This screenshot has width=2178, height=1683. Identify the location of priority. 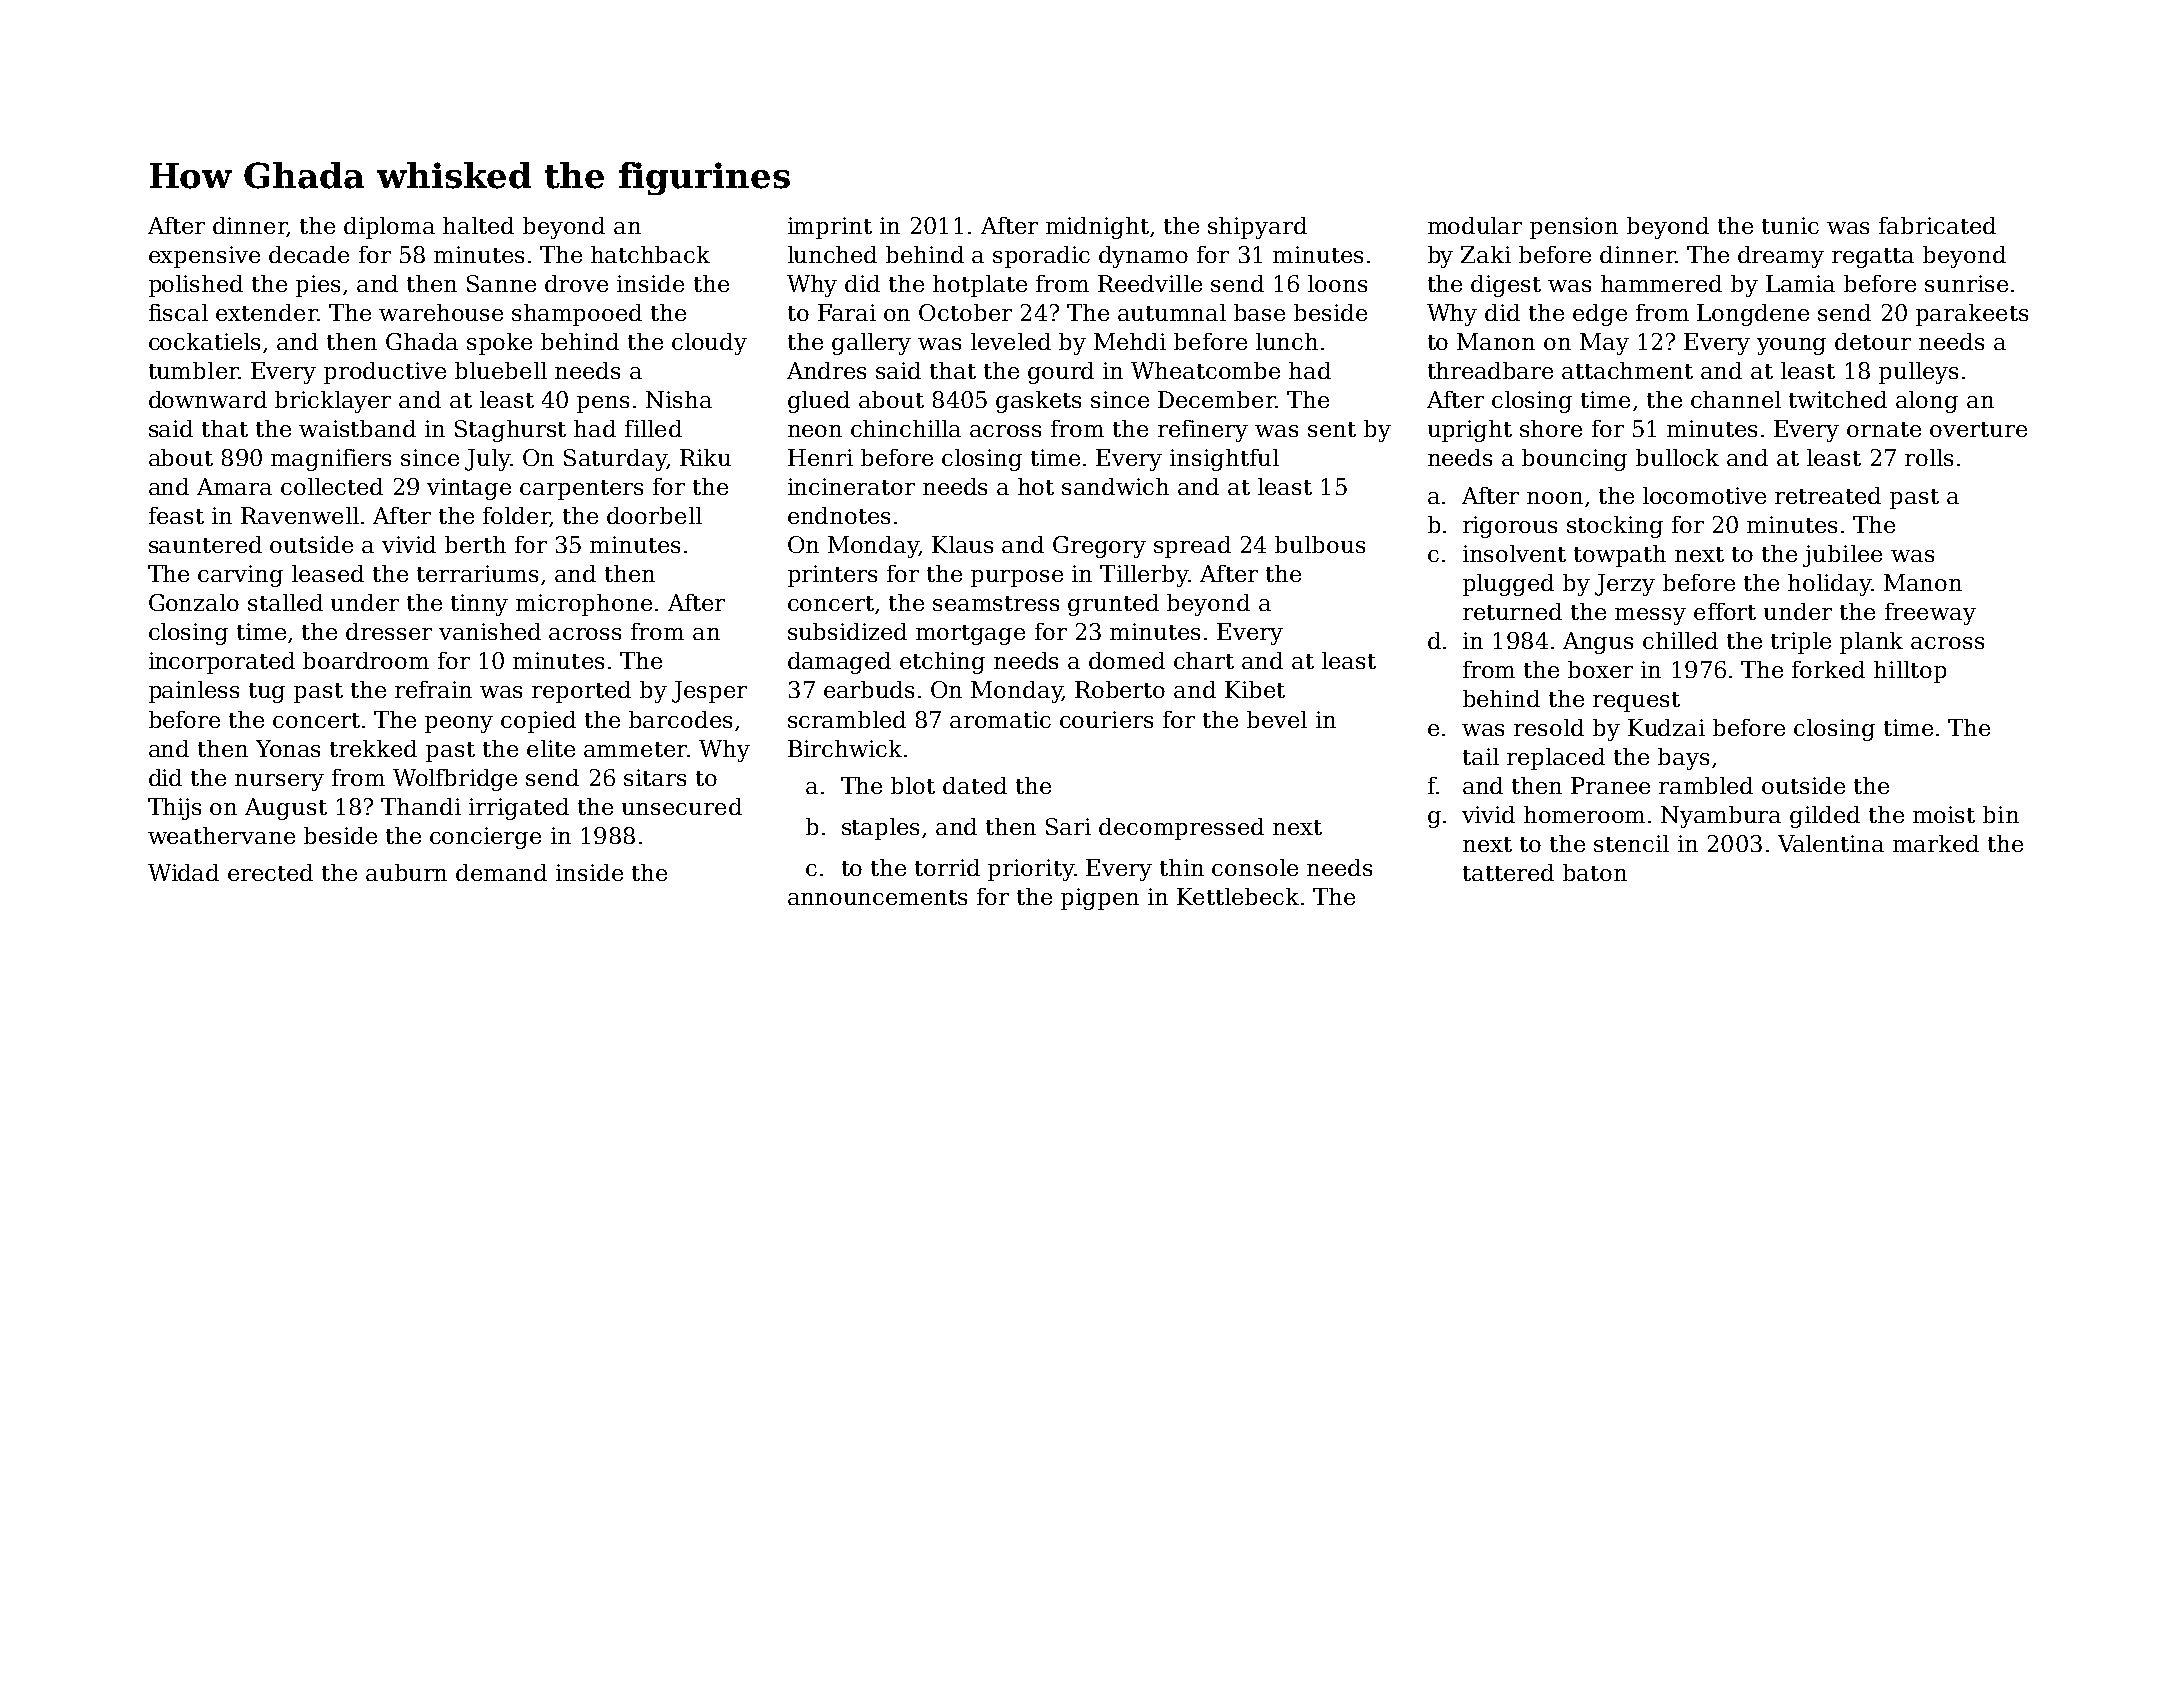
(1031, 870).
